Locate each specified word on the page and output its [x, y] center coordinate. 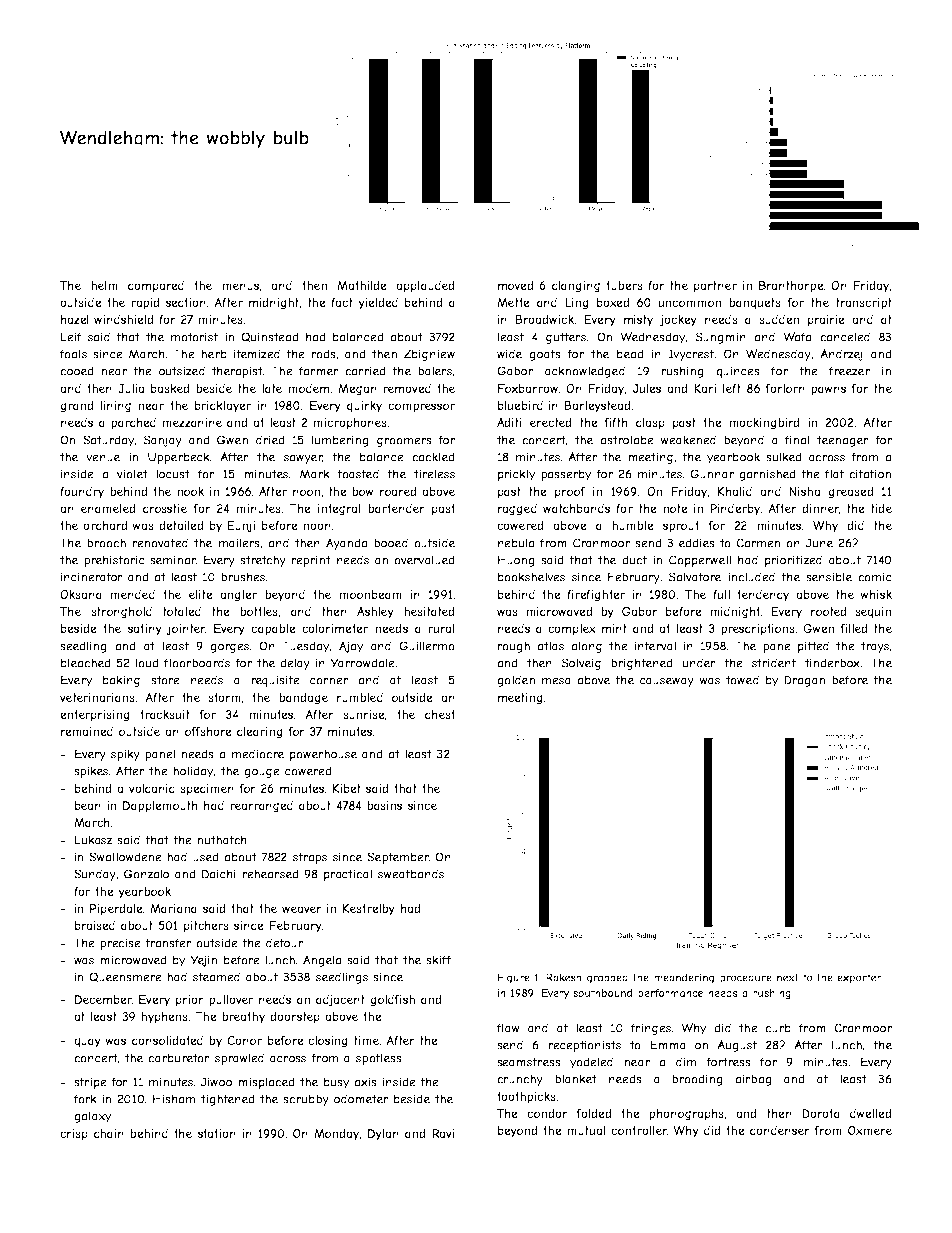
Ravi [443, 1133]
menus [240, 286]
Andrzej [841, 355]
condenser [780, 1130]
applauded [425, 287]
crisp [74, 1135]
